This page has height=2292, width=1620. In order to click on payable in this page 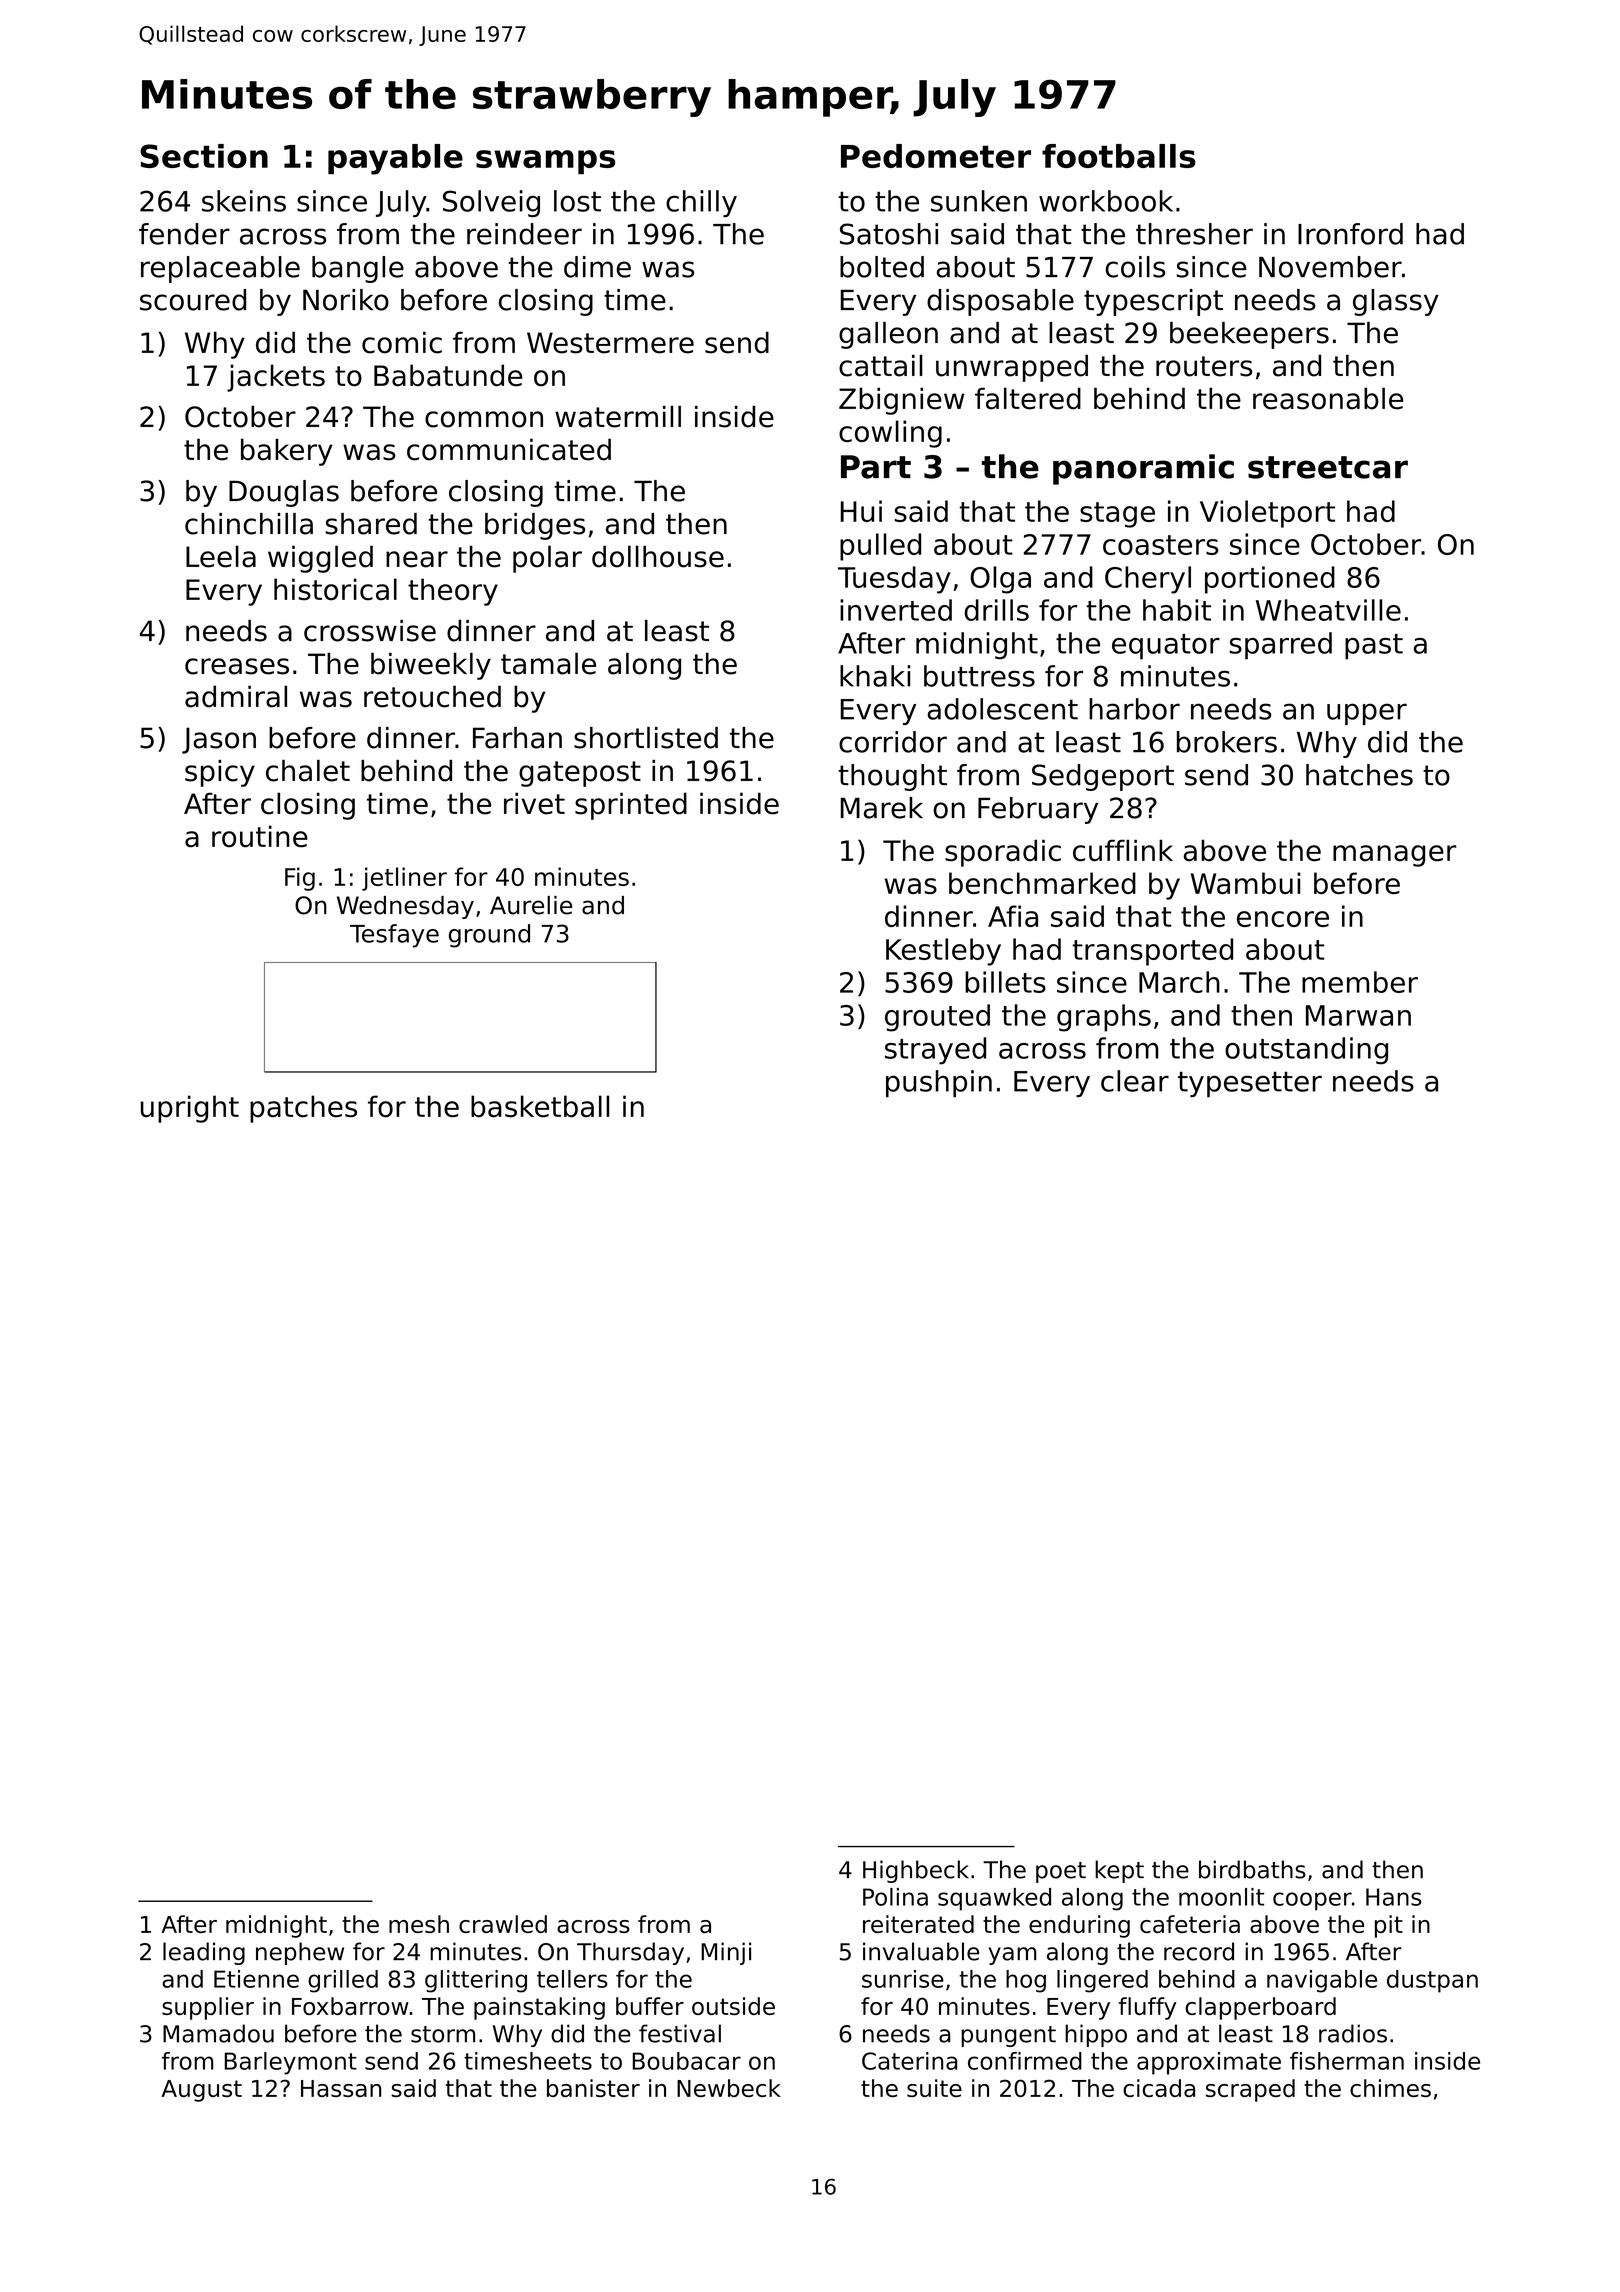, I will do `click(395, 159)`.
